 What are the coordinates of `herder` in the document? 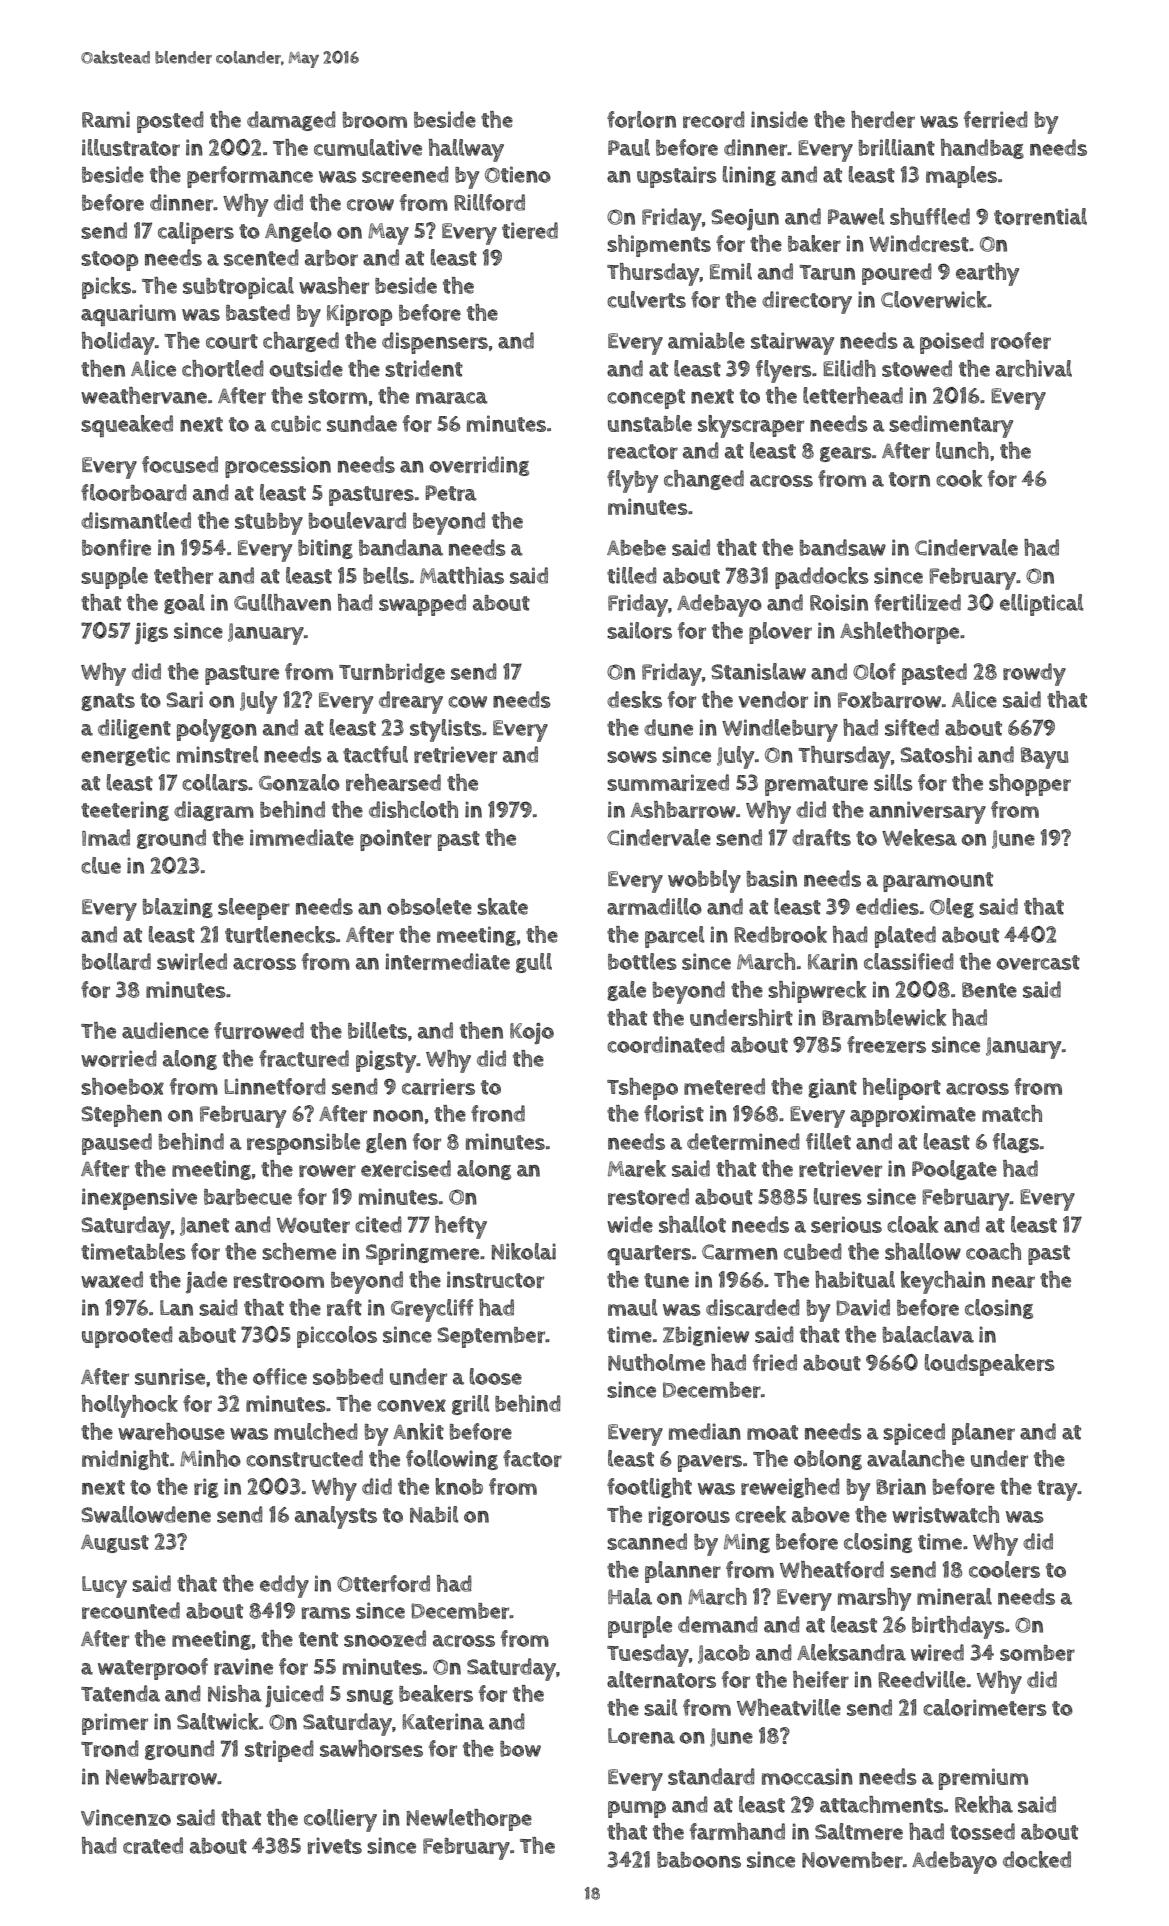 It's located at (883, 119).
